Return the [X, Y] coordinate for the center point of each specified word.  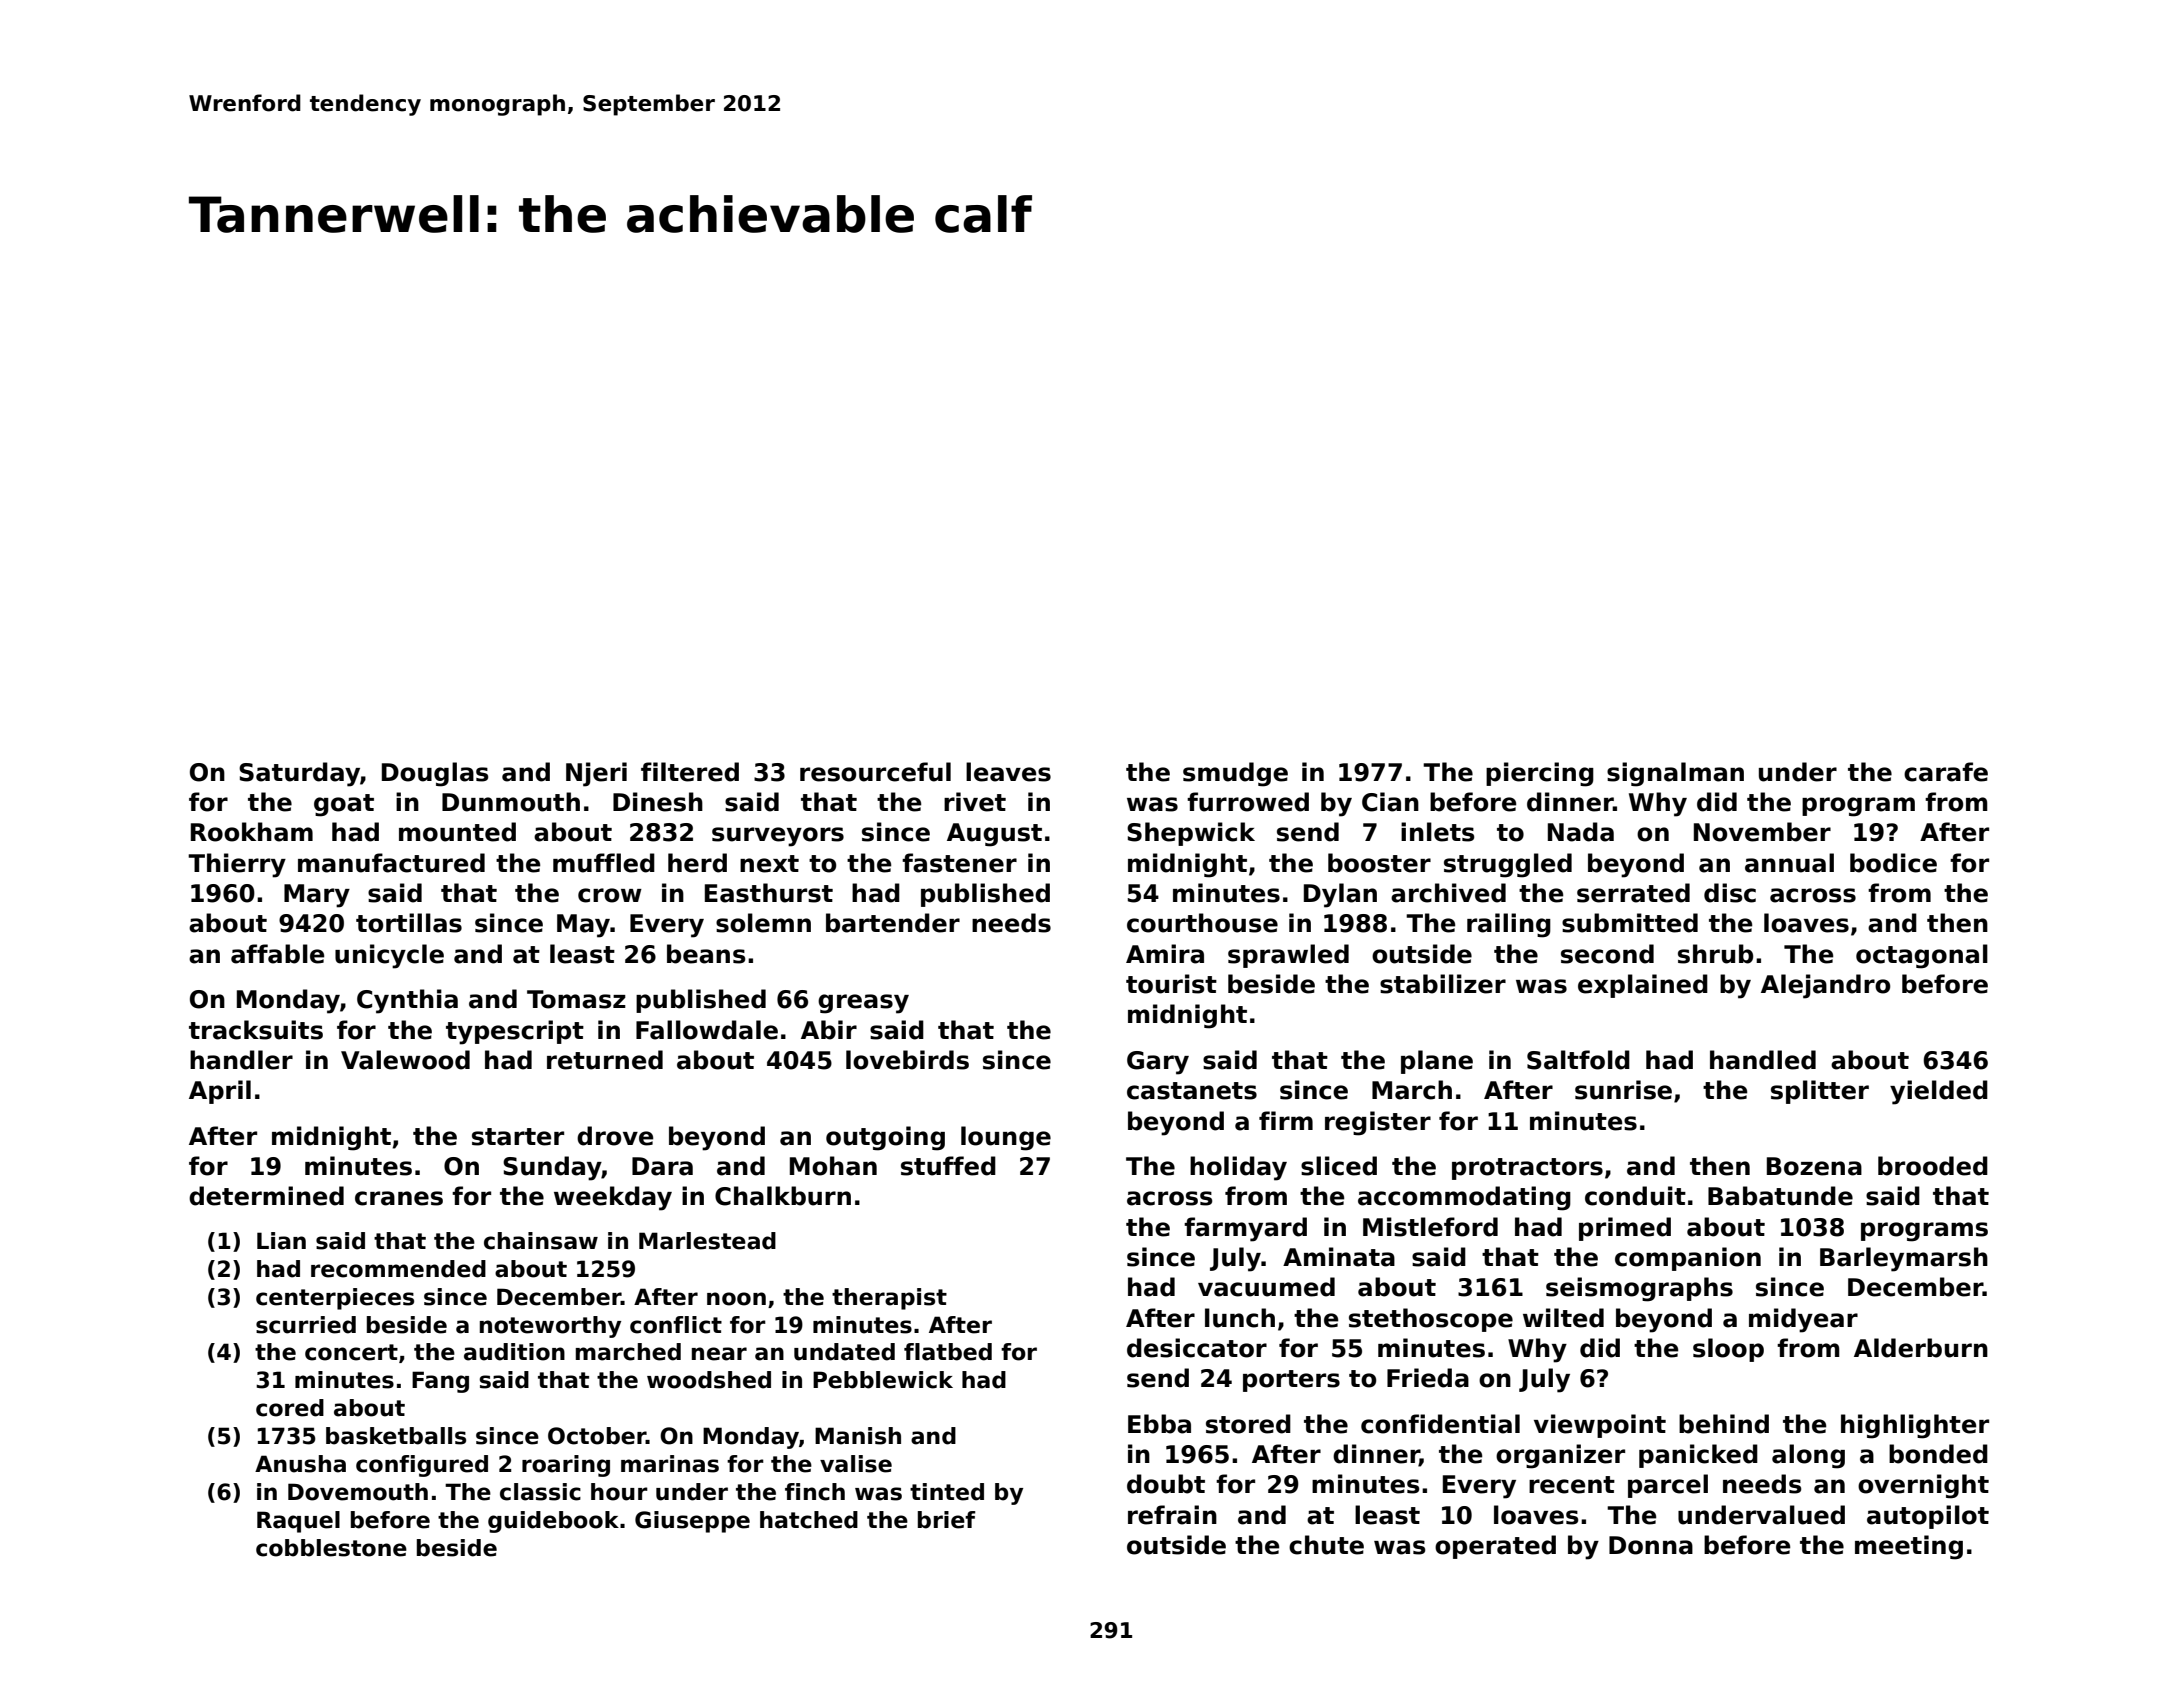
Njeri [596, 774]
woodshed [709, 1380]
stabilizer [1443, 984]
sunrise [1623, 1090]
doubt [1166, 1484]
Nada [1581, 832]
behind [1724, 1424]
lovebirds [907, 1060]
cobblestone [331, 1548]
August [994, 835]
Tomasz [576, 999]
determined [266, 1196]
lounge [1006, 1138]
